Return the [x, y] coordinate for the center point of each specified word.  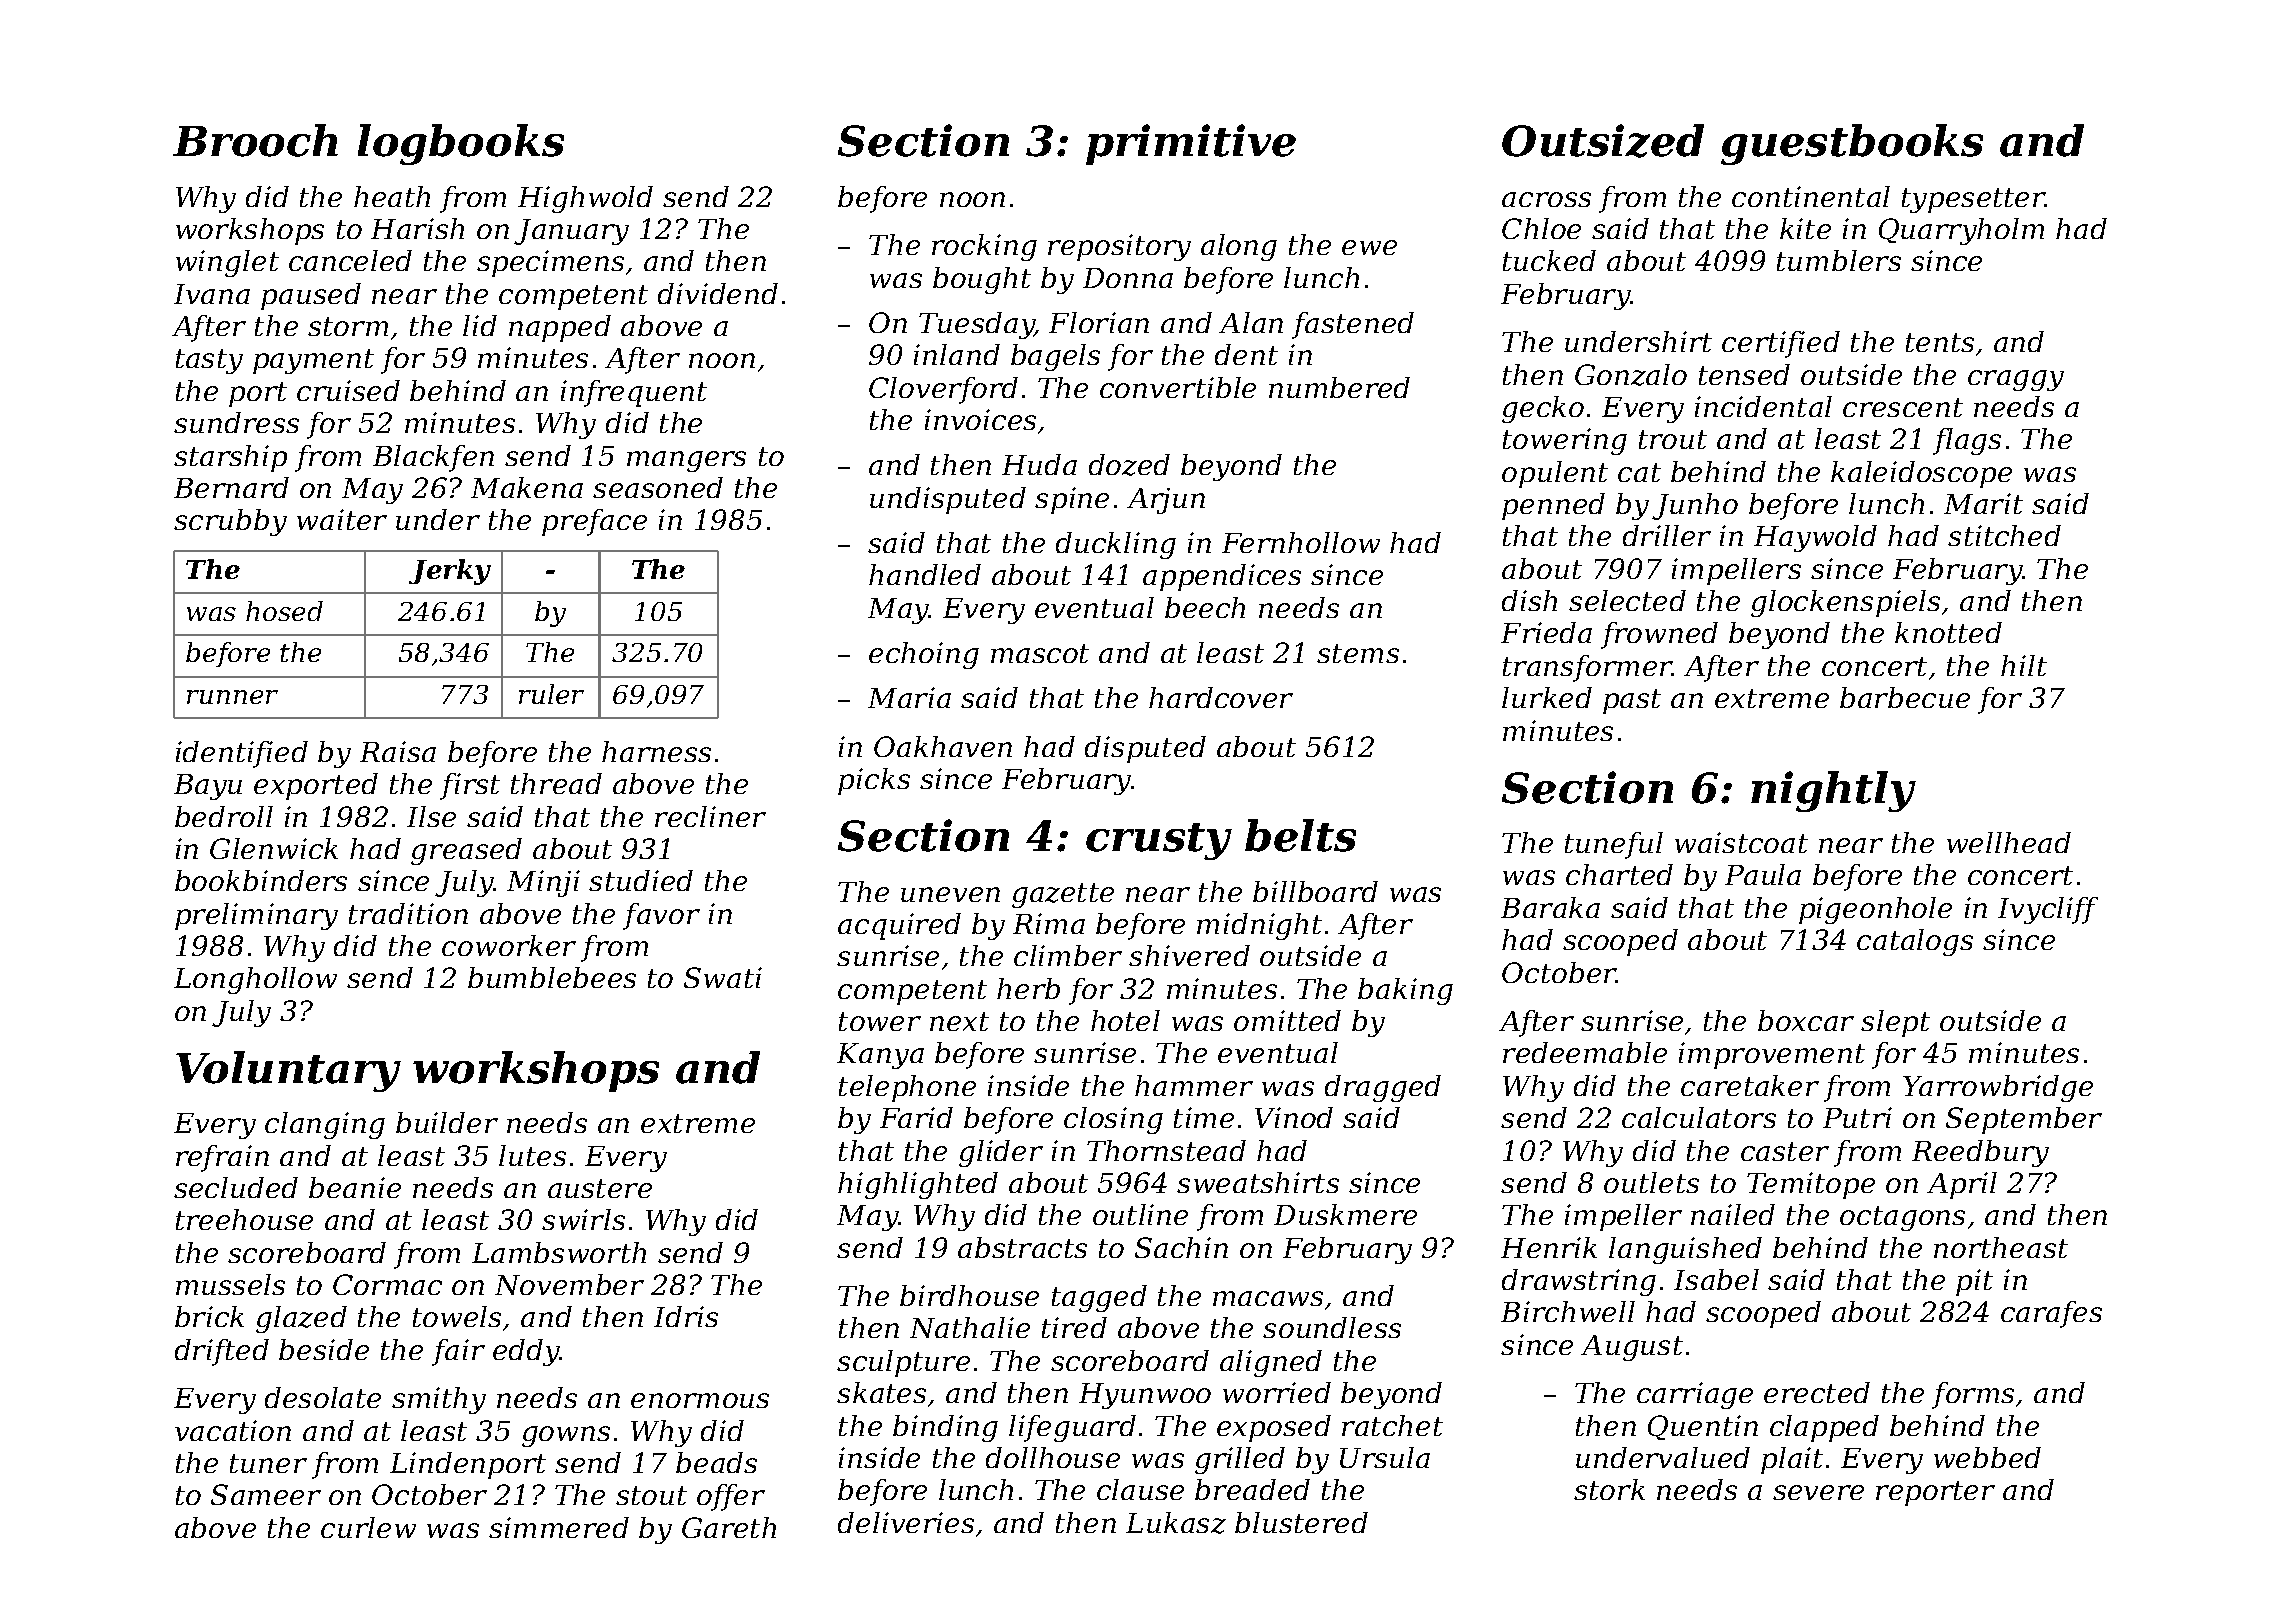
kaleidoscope [1921, 474]
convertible [1178, 387]
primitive [1191, 144]
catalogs [1915, 942]
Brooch [255, 140]
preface [594, 522]
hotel [1125, 1020]
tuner [268, 1463]
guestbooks [1852, 144]
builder [447, 1122]
